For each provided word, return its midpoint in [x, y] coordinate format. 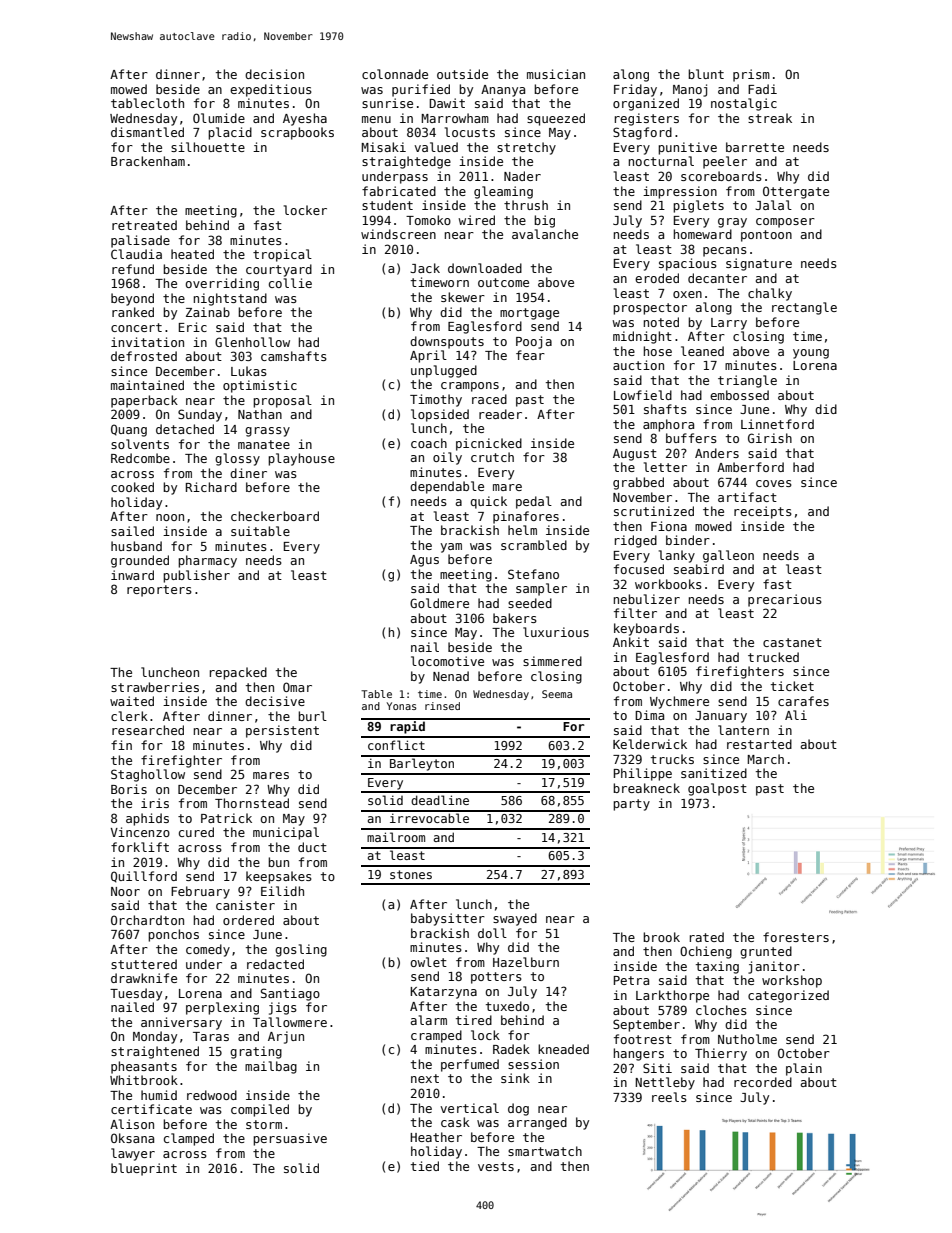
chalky [770, 294]
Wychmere [679, 702]
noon [170, 517]
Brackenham [148, 161]
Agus [424, 561]
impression [680, 192]
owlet [428, 962]
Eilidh [282, 891]
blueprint [144, 1169]
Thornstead [252, 803]
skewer [463, 297]
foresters [796, 937]
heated [192, 254]
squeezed [556, 119]
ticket [792, 686]
